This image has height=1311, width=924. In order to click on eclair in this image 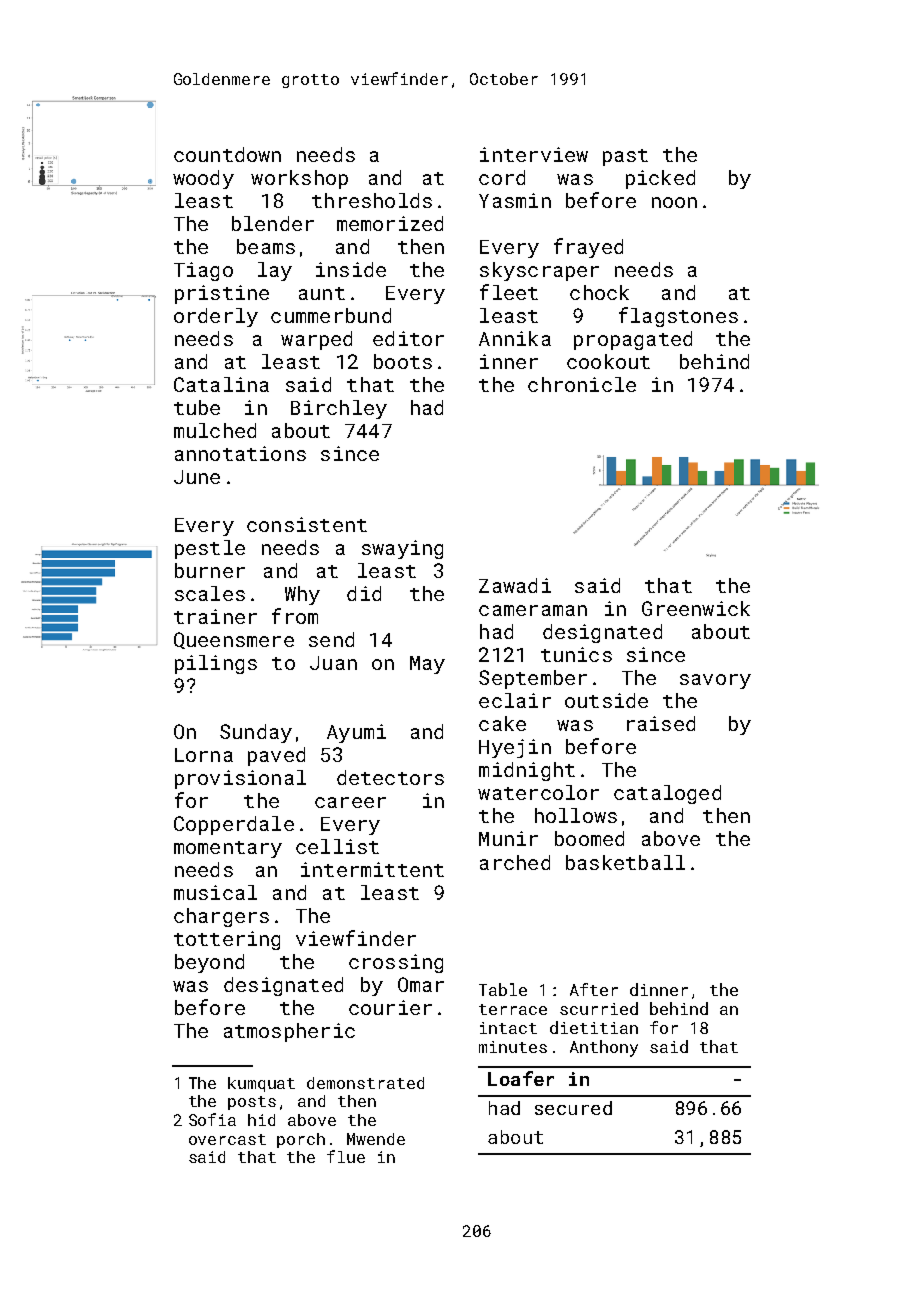, I will do `click(515, 700)`.
